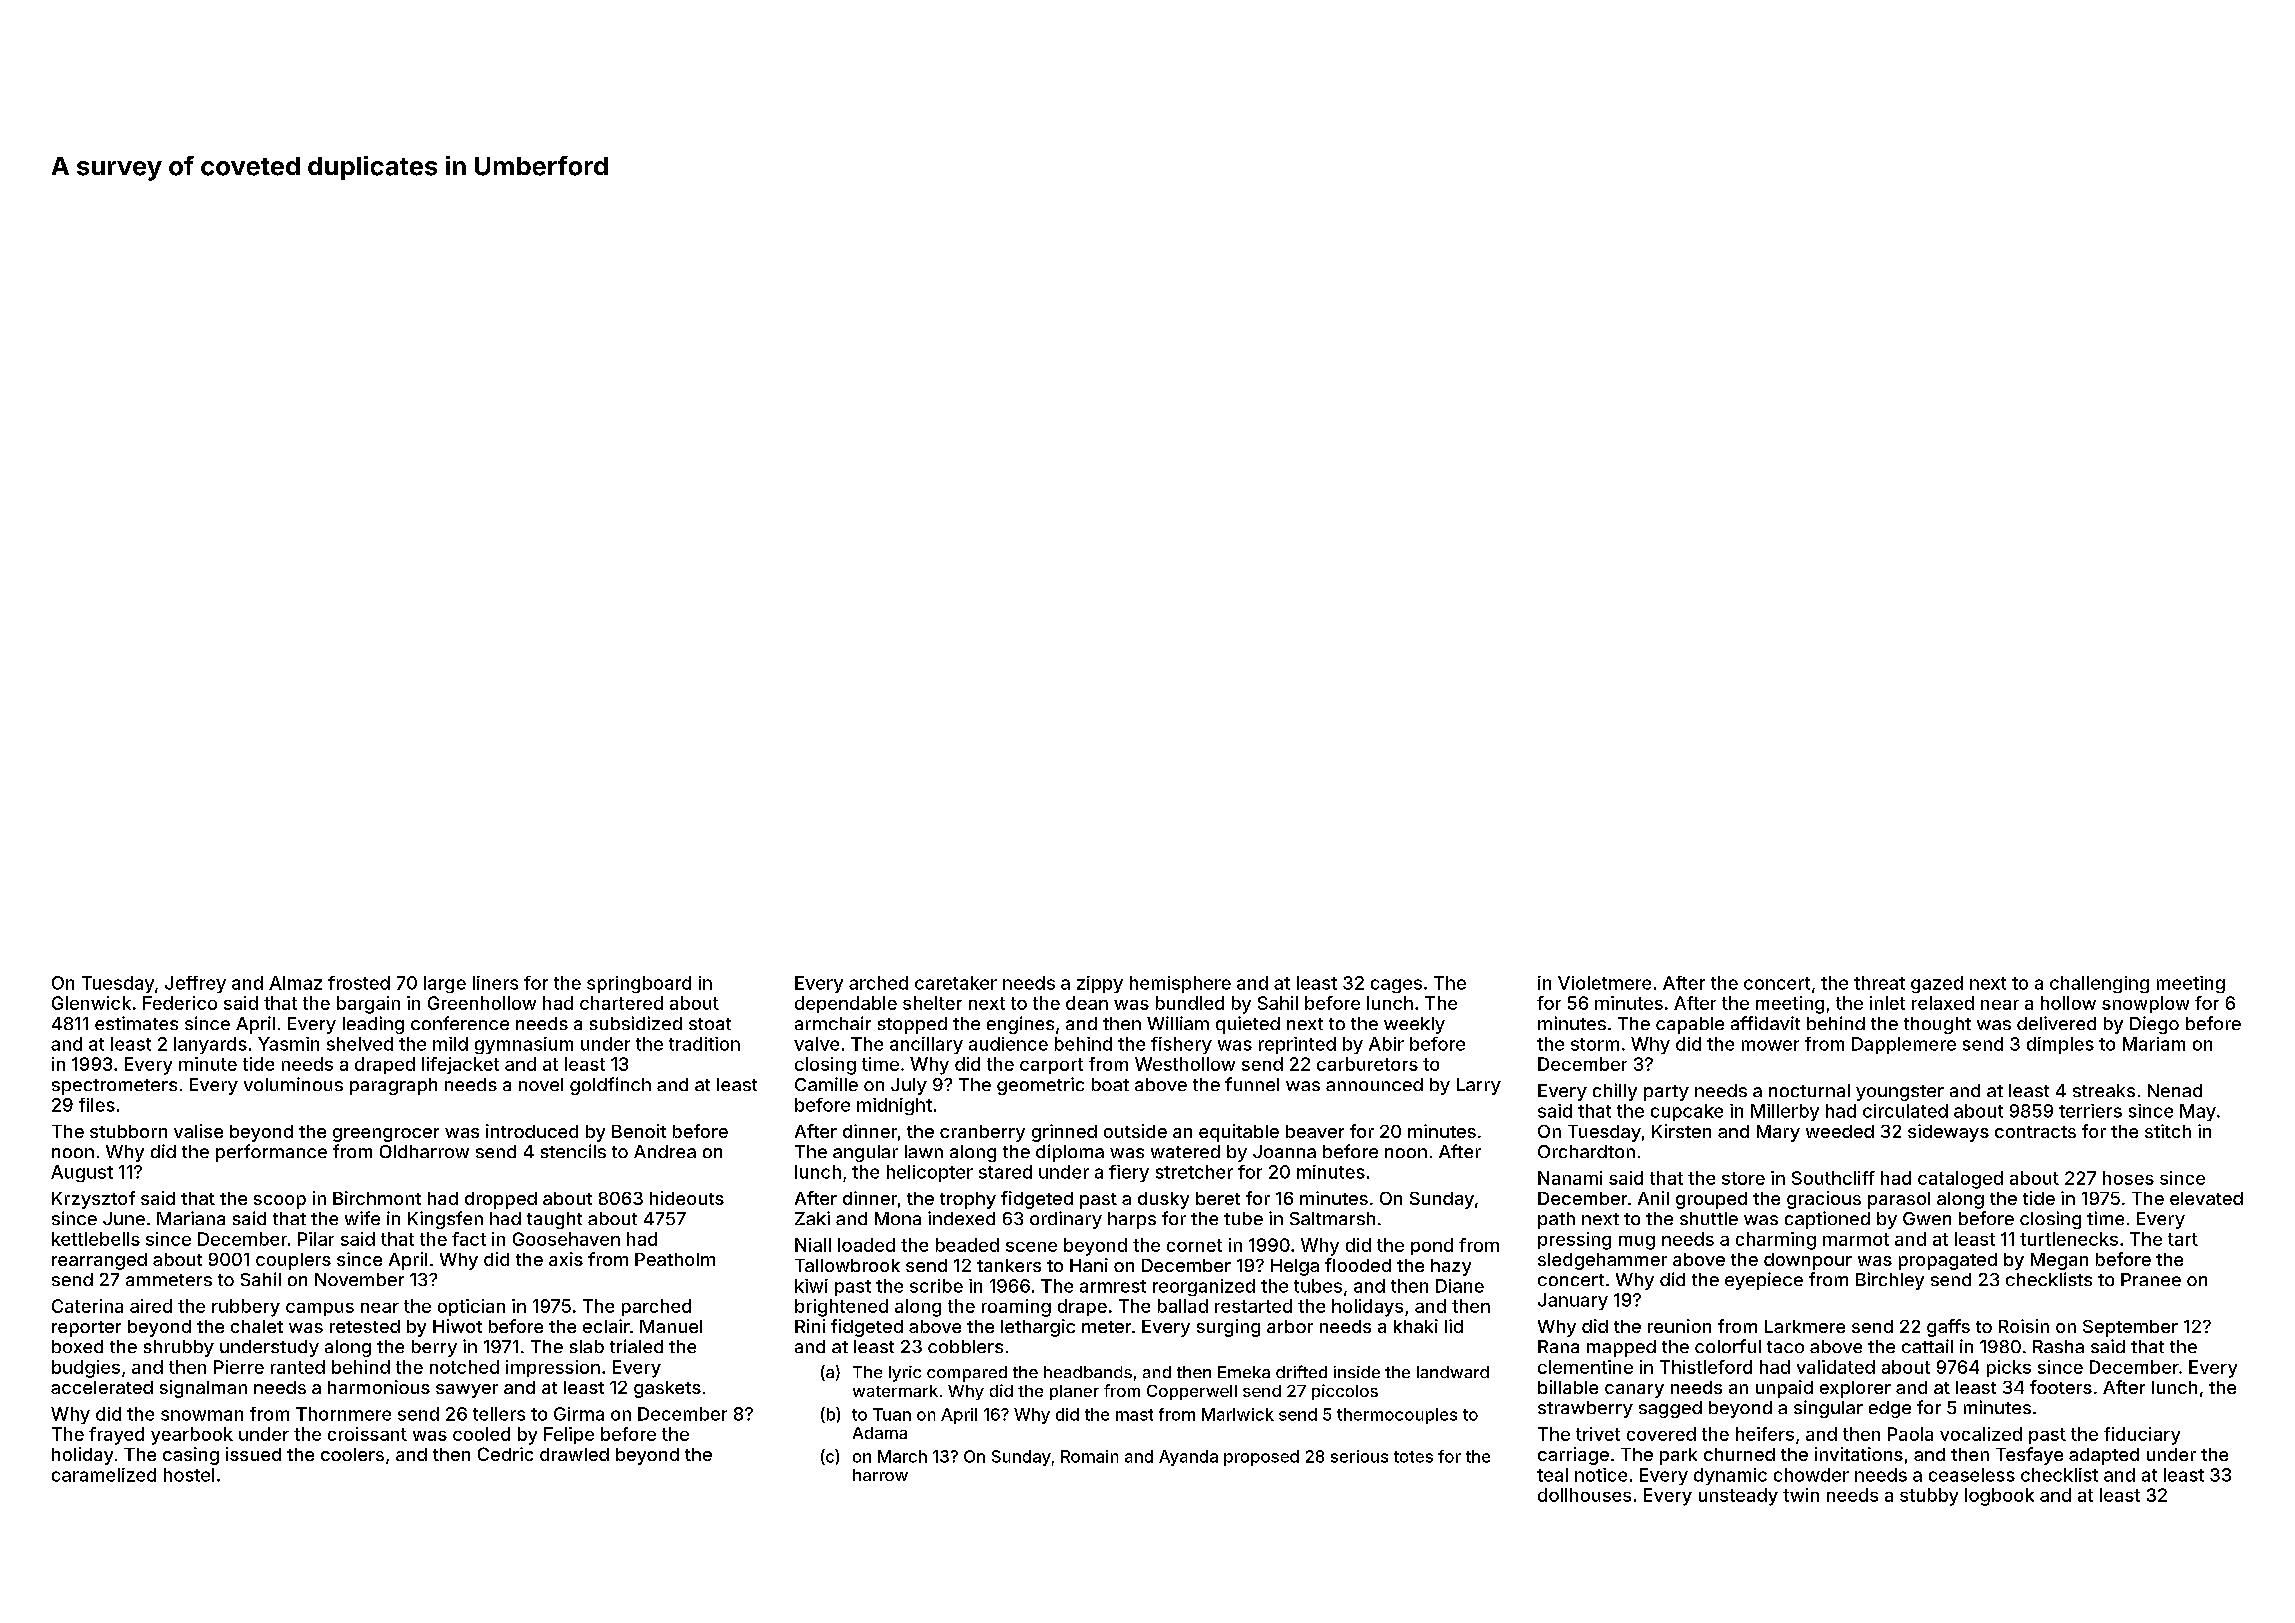  What do you see at coordinates (86, 1329) in the screenshot?
I see `reporter` at bounding box center [86, 1329].
